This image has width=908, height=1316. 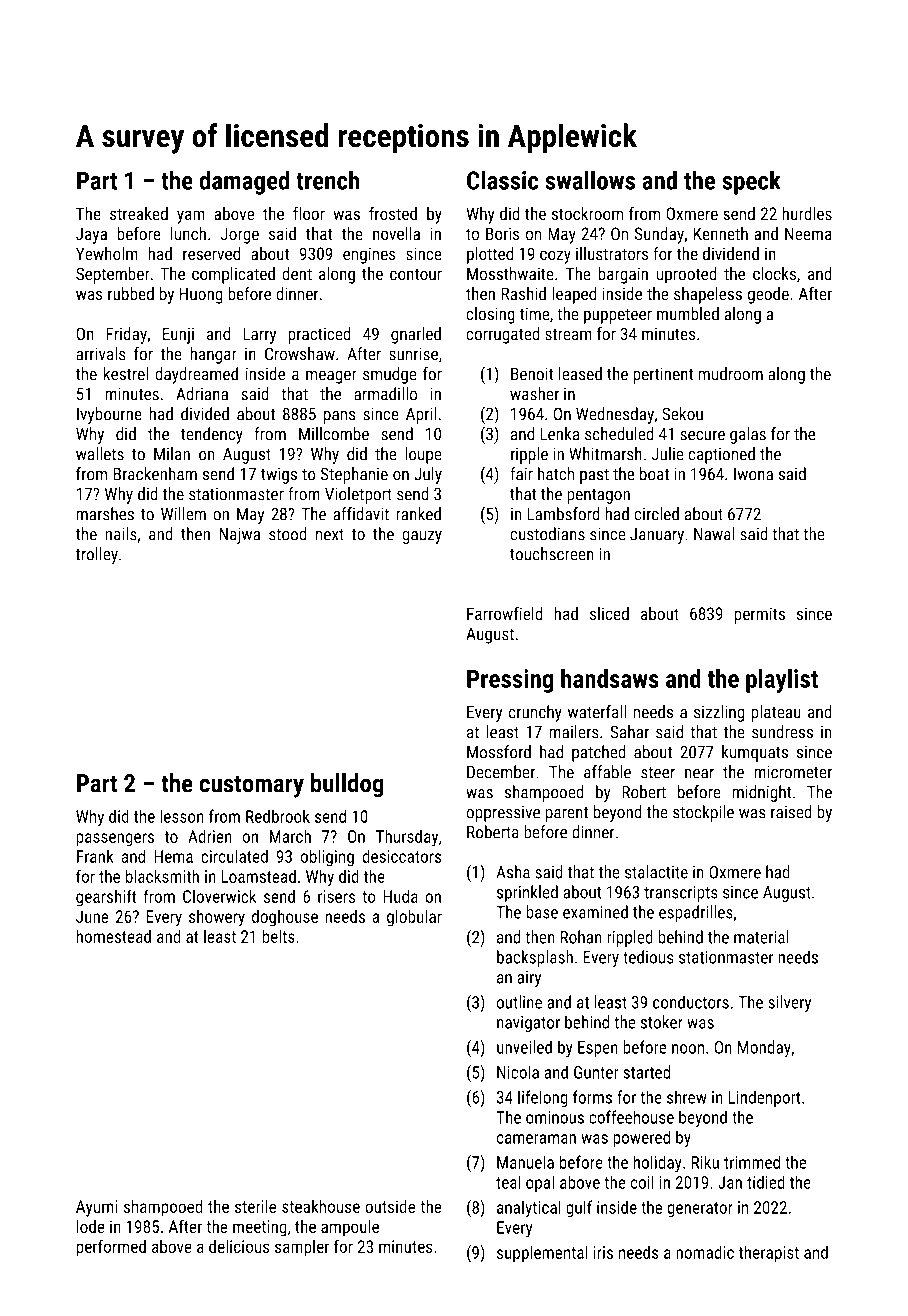 I want to click on passengers, so click(x=115, y=840).
